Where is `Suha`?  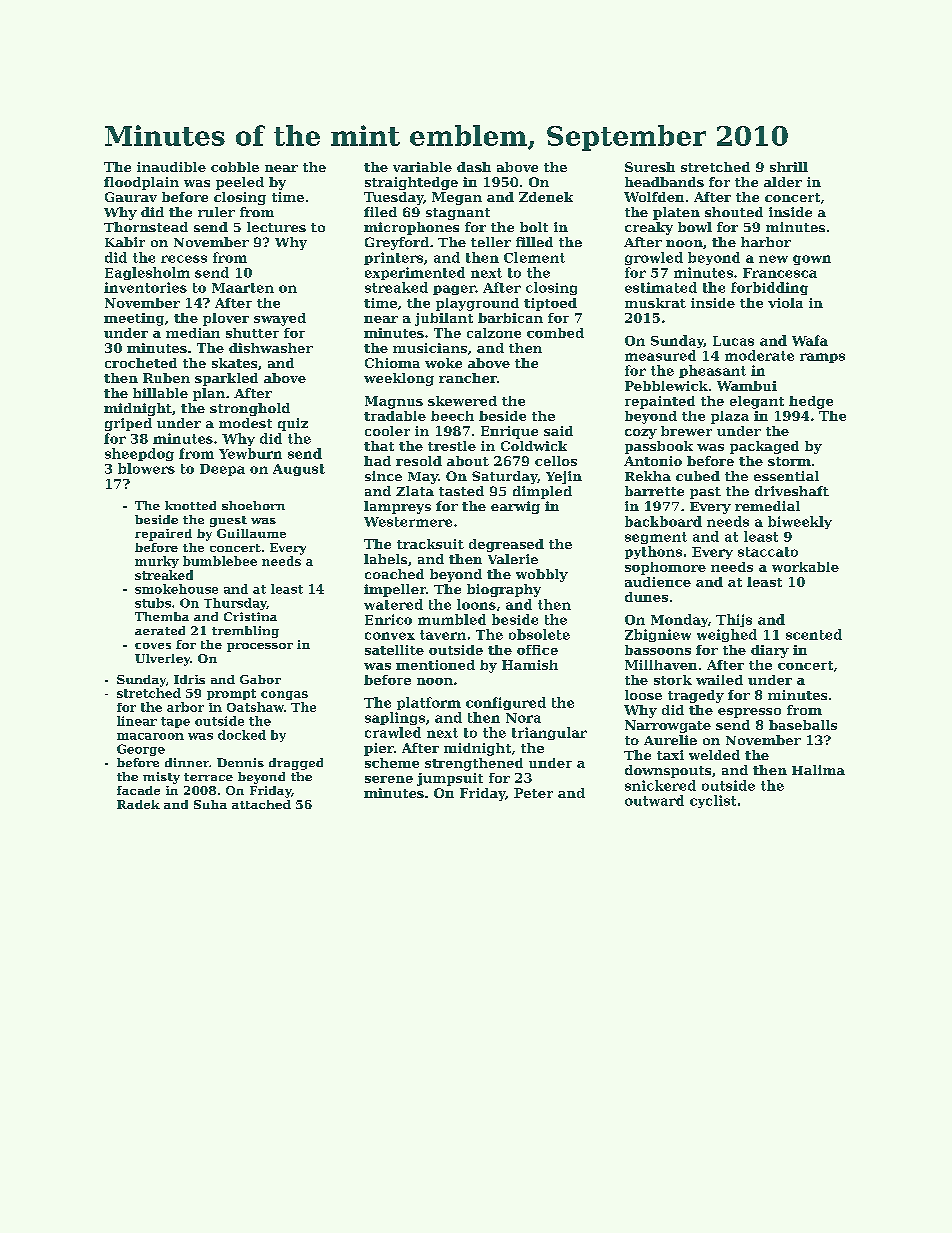
Suha is located at coordinates (210, 804).
